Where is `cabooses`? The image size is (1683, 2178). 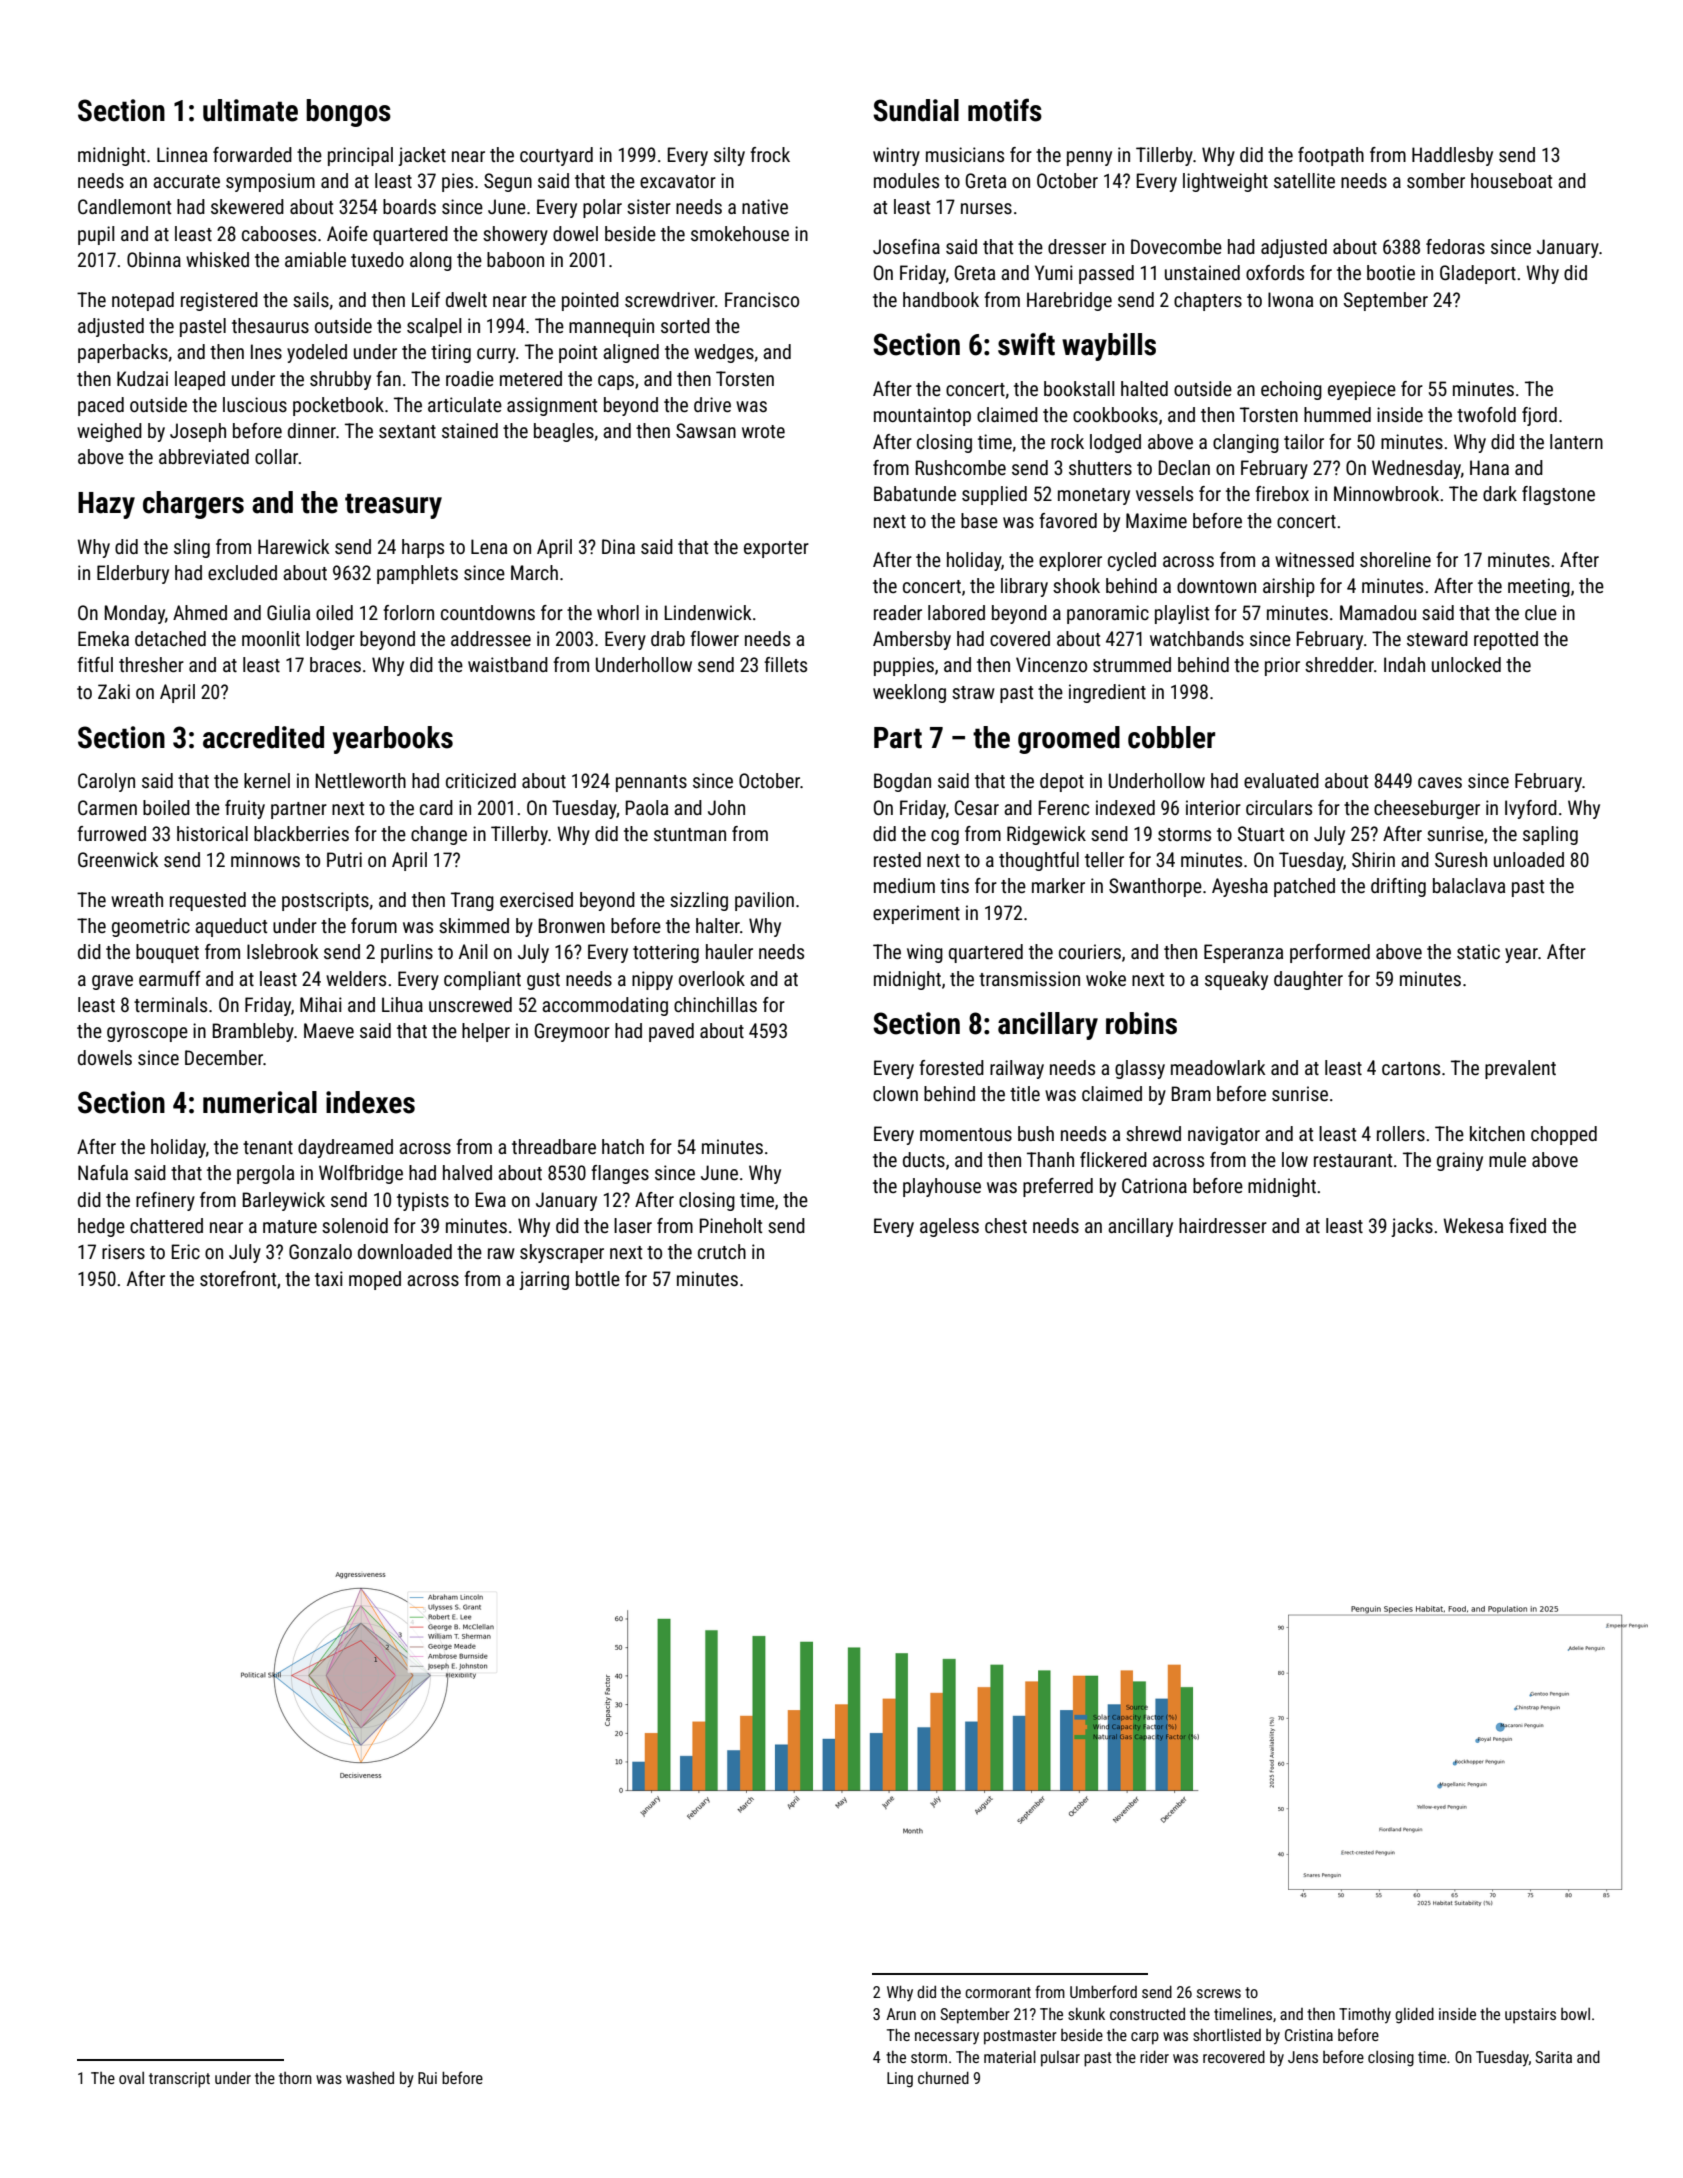 cabooses is located at coordinates (279, 233).
